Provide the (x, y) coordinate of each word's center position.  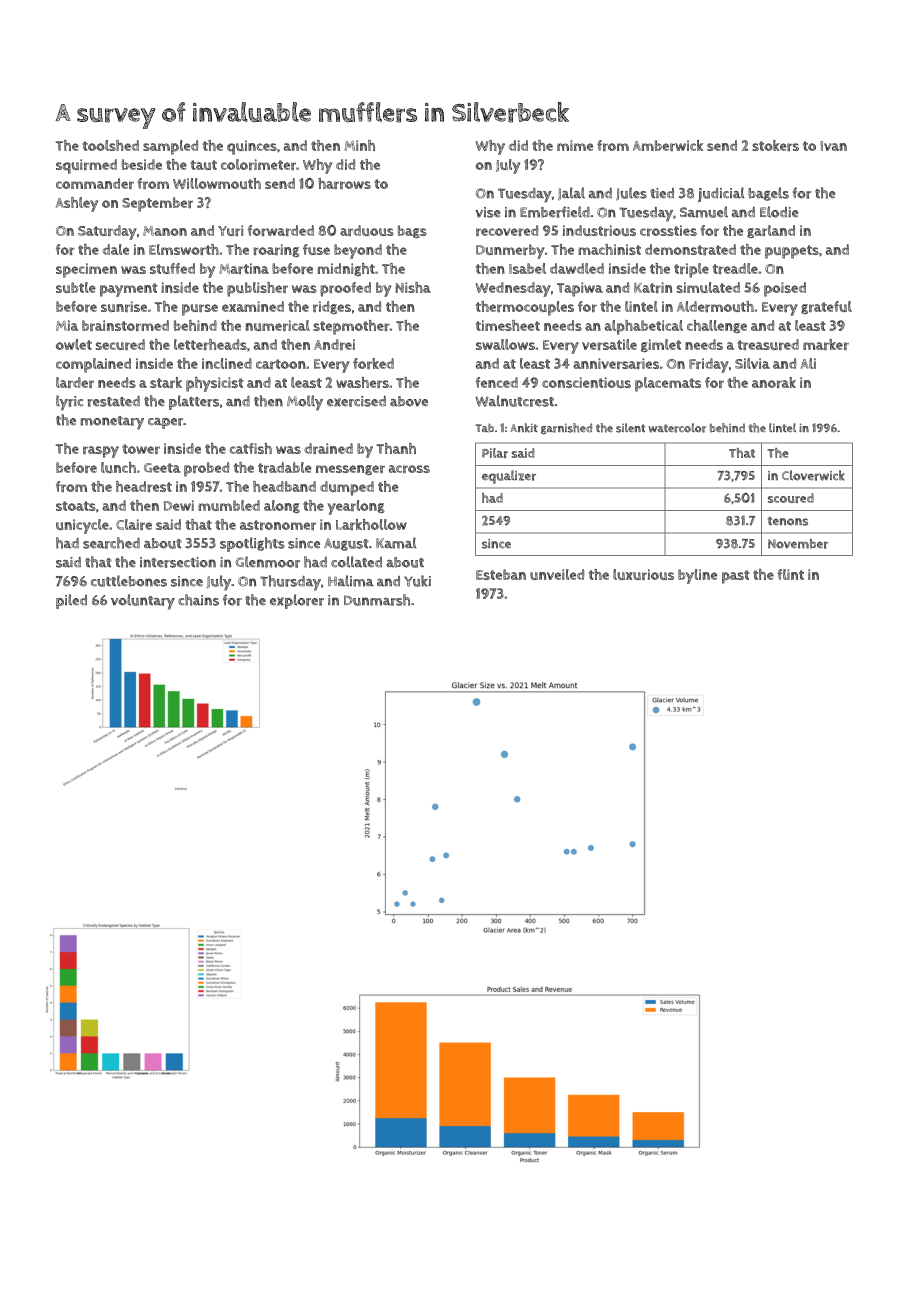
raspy (101, 452)
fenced (496, 382)
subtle (76, 287)
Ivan (833, 146)
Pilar (495, 453)
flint (790, 574)
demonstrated (690, 249)
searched (111, 543)
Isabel (527, 268)
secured (120, 344)
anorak (774, 382)
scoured (791, 498)
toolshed (110, 145)
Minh (359, 145)
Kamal (396, 543)
